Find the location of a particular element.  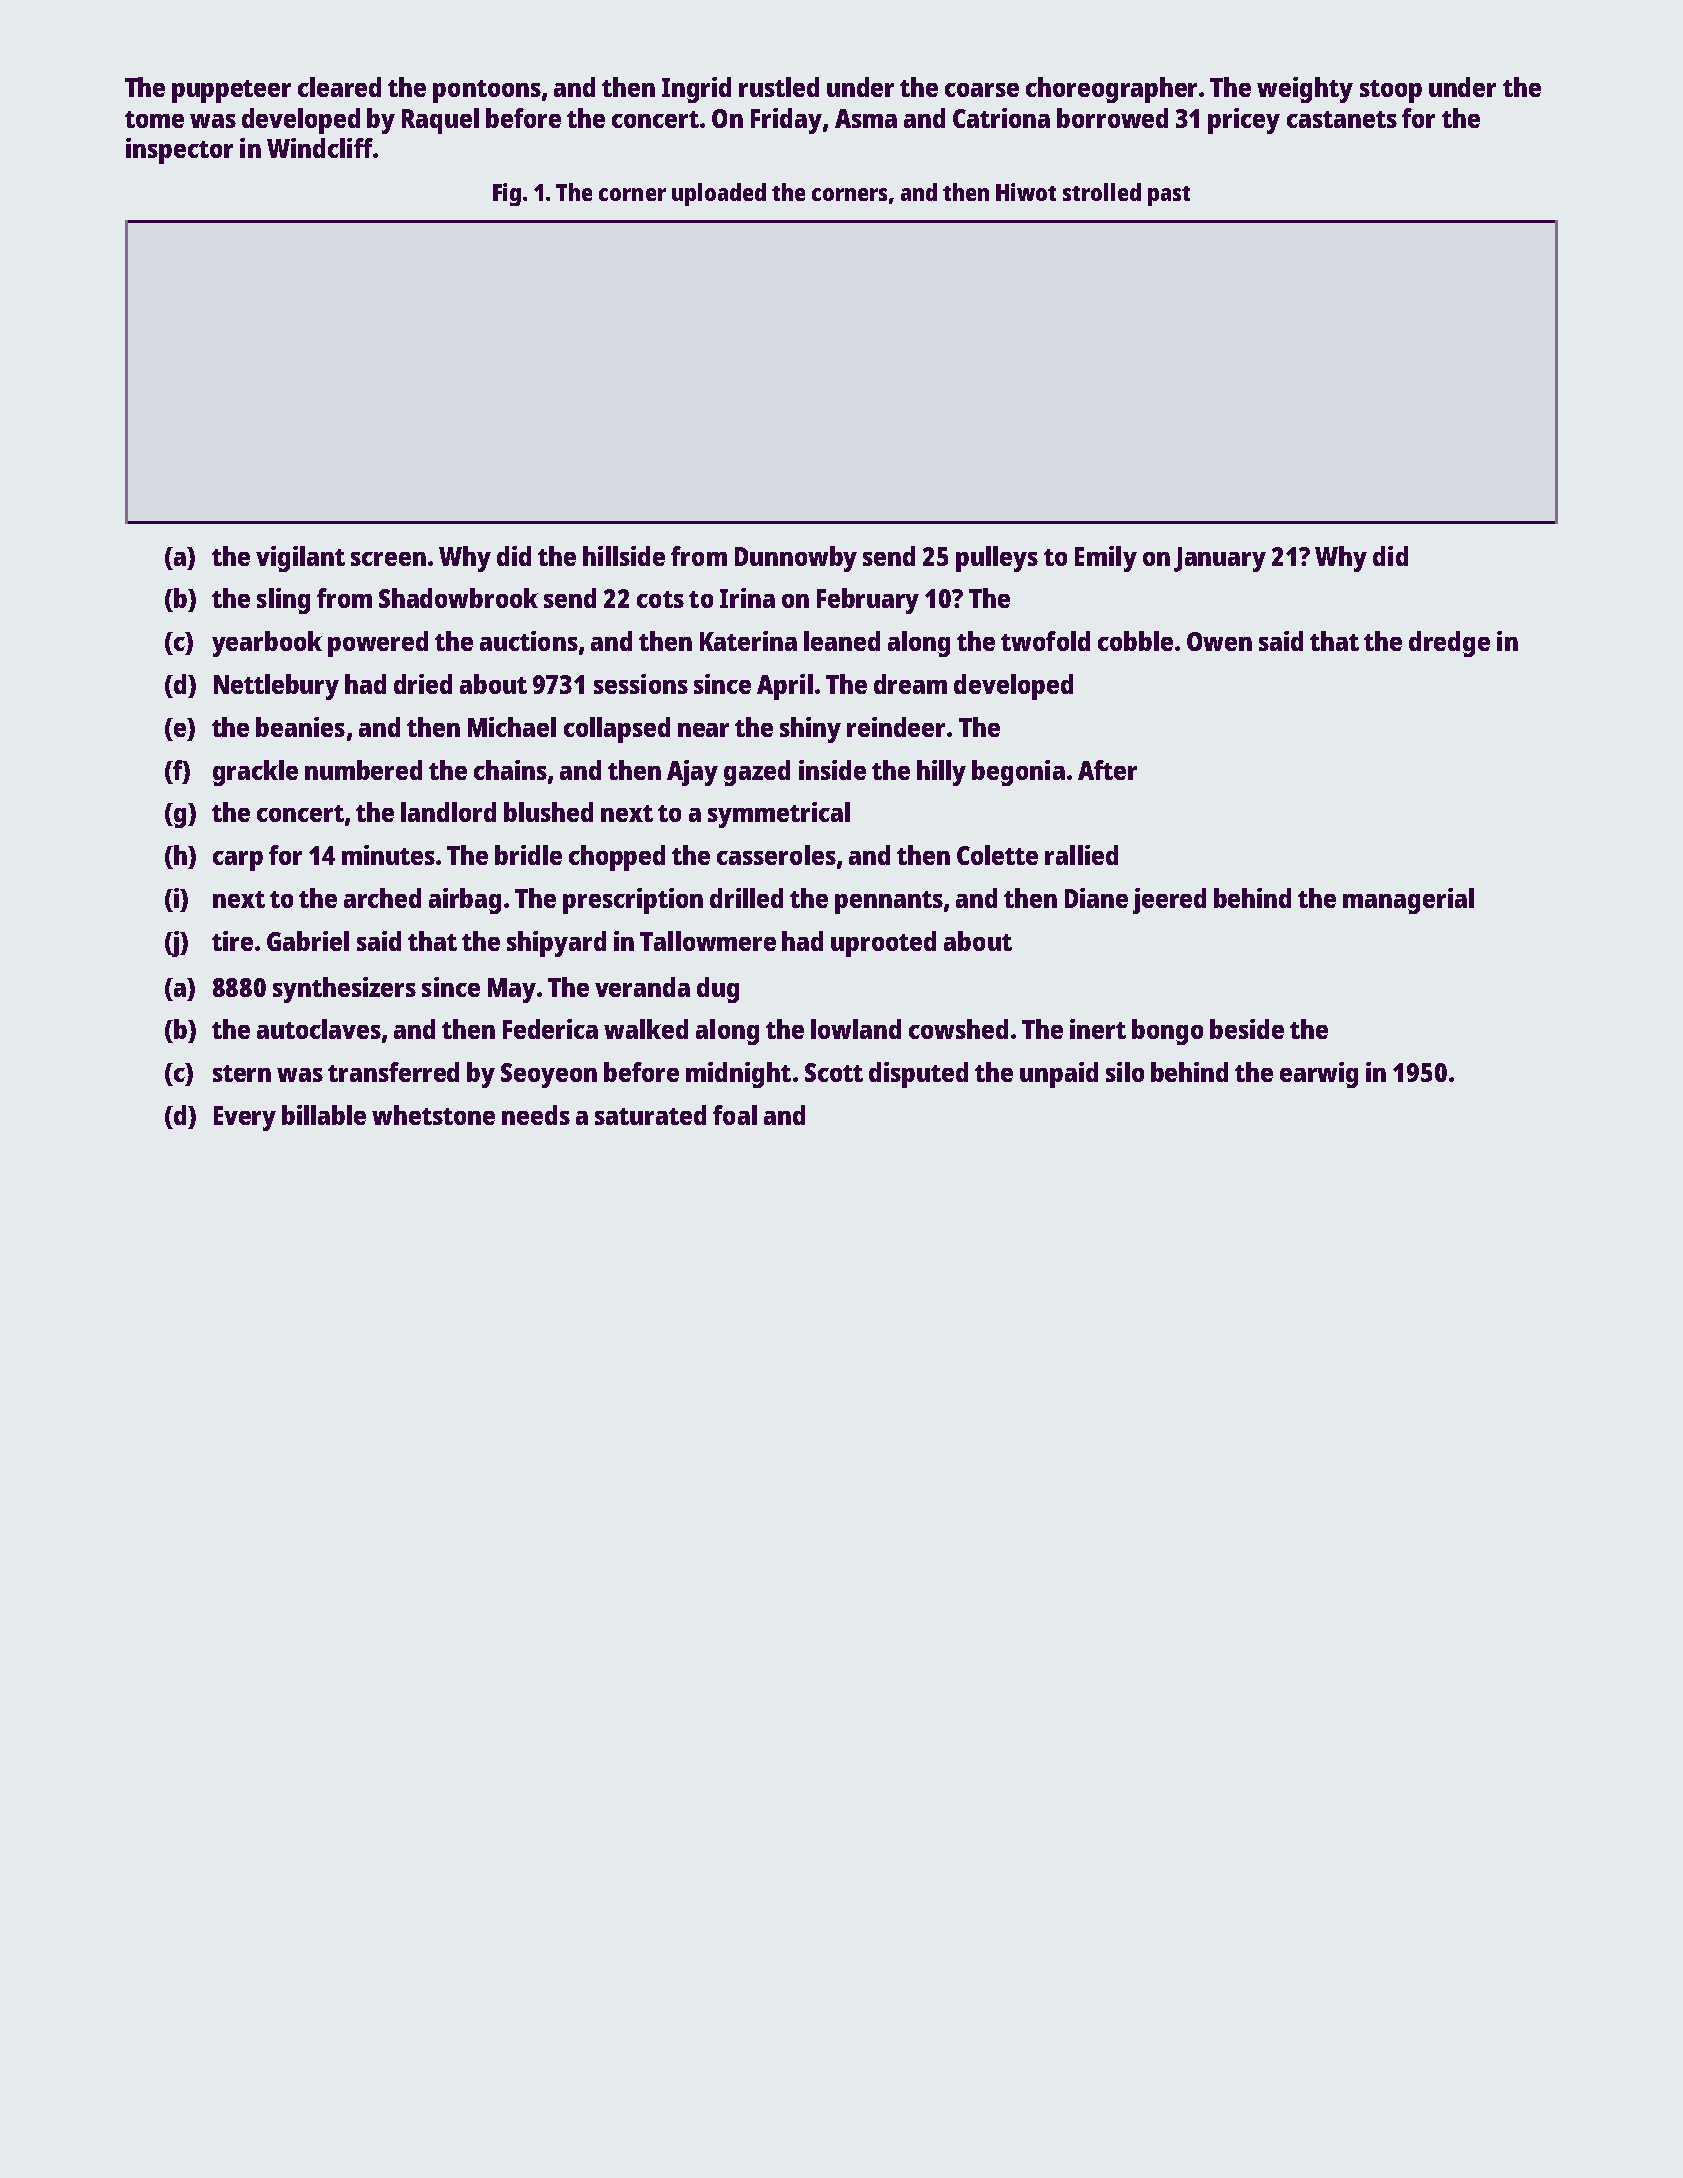

uploaded is located at coordinates (719, 194).
